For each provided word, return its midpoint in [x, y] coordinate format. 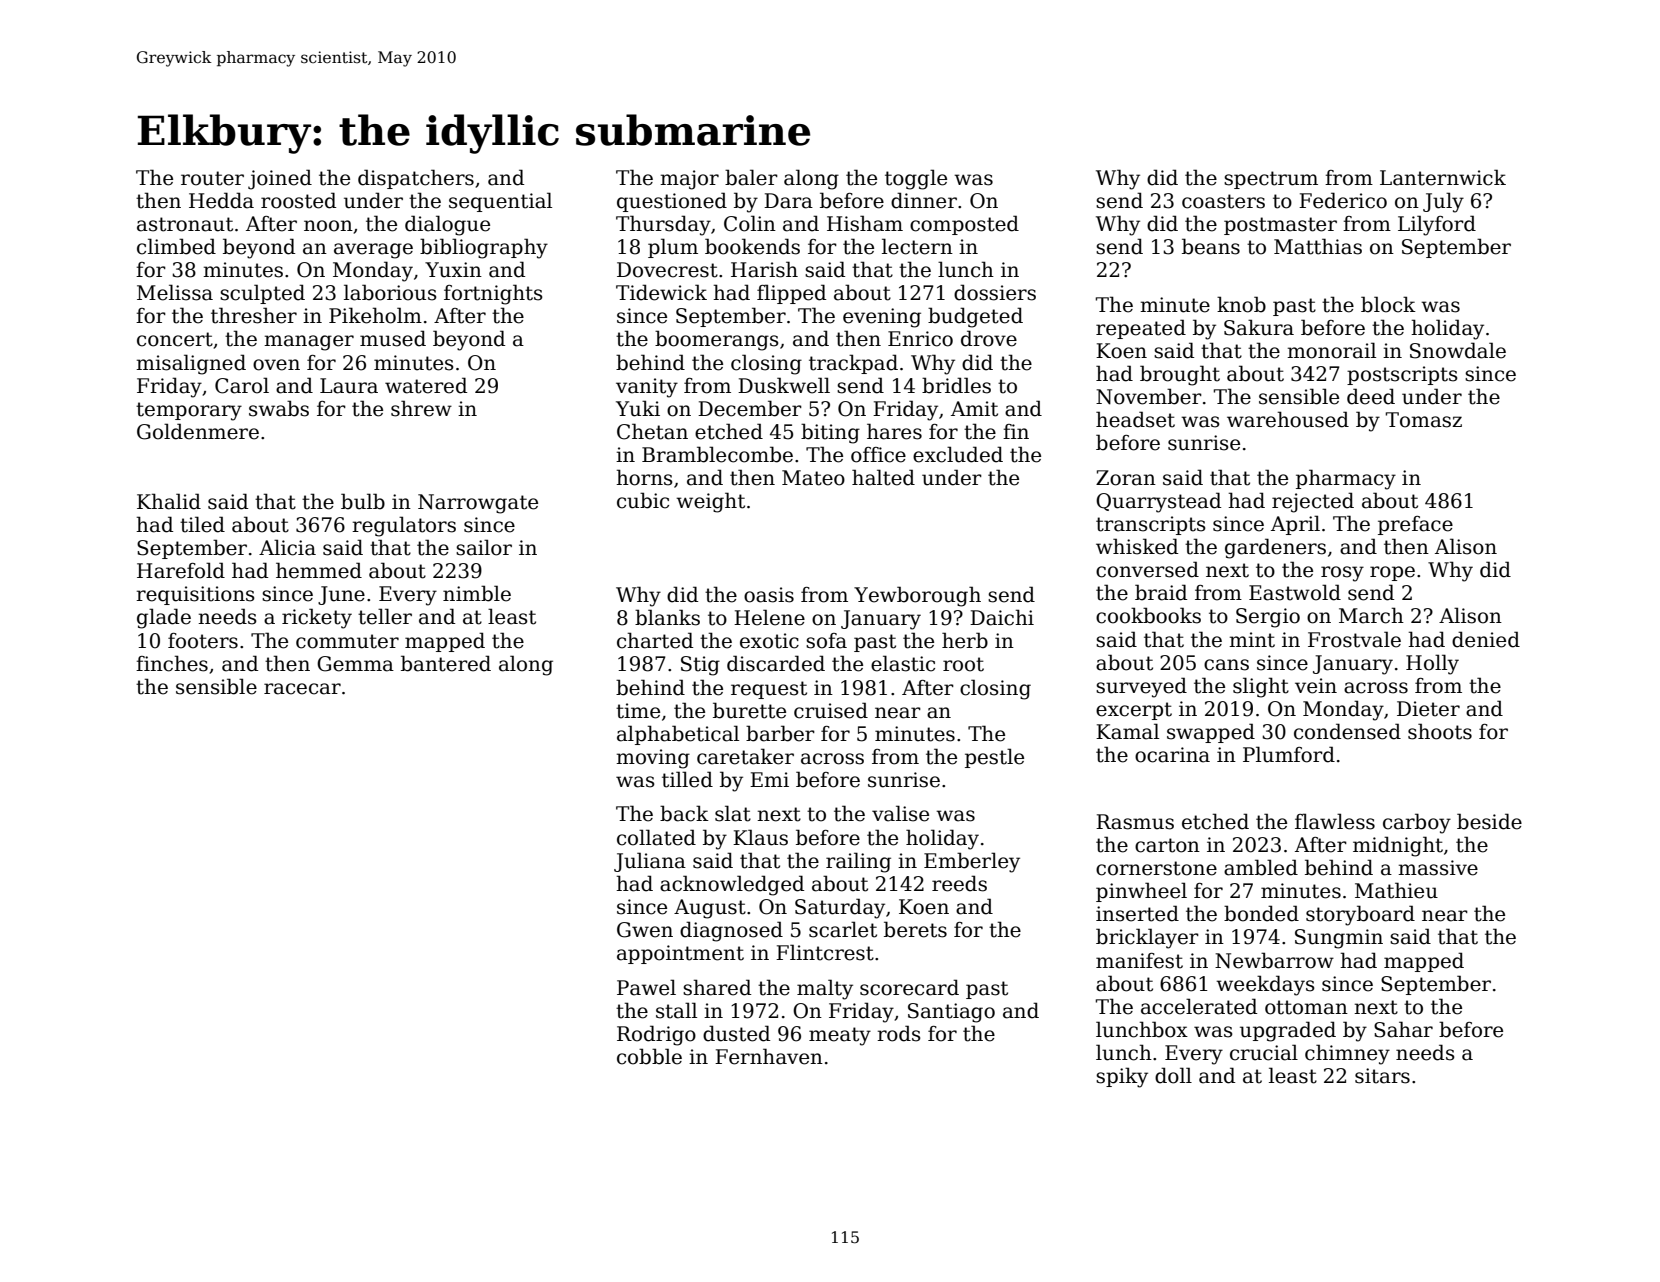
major [689, 180]
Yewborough [917, 596]
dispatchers [416, 179]
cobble [649, 1056]
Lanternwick [1443, 177]
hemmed [319, 570]
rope [1392, 573]
